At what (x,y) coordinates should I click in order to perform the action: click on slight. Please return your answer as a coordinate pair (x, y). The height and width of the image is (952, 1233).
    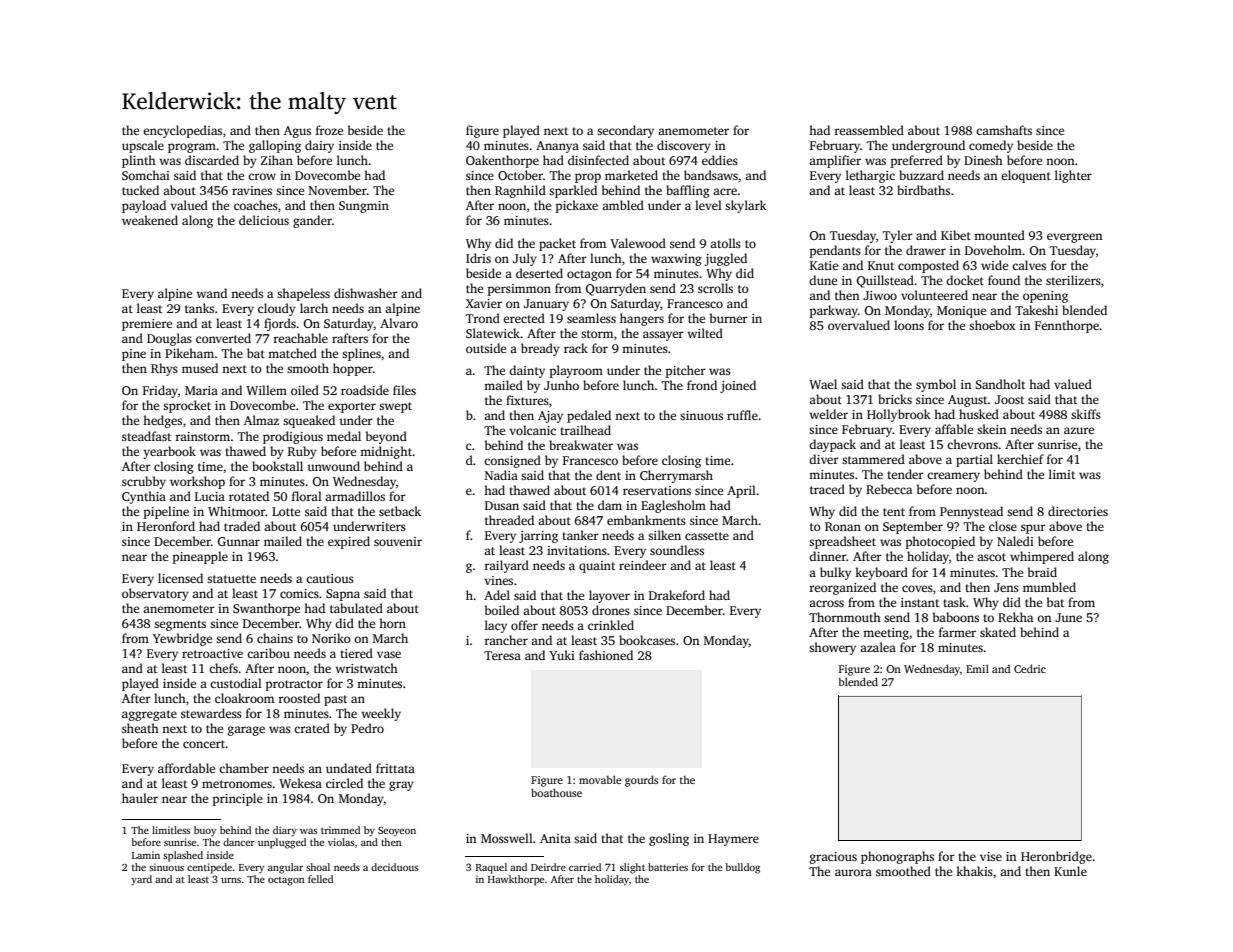
    Looking at the image, I should click on (632, 868).
